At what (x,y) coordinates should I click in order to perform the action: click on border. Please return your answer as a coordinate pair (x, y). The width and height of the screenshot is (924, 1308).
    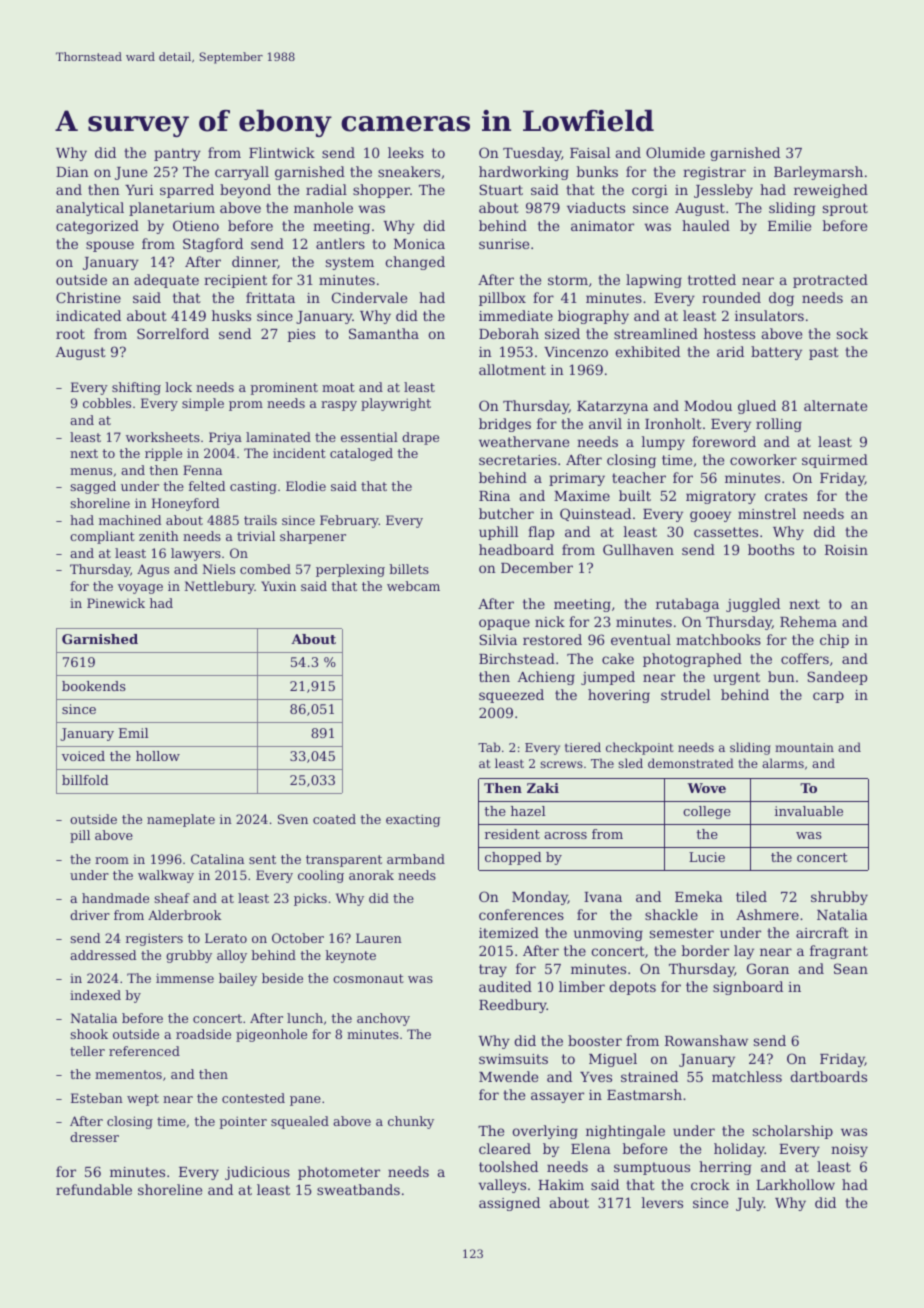
    Looking at the image, I should click on (705, 950).
